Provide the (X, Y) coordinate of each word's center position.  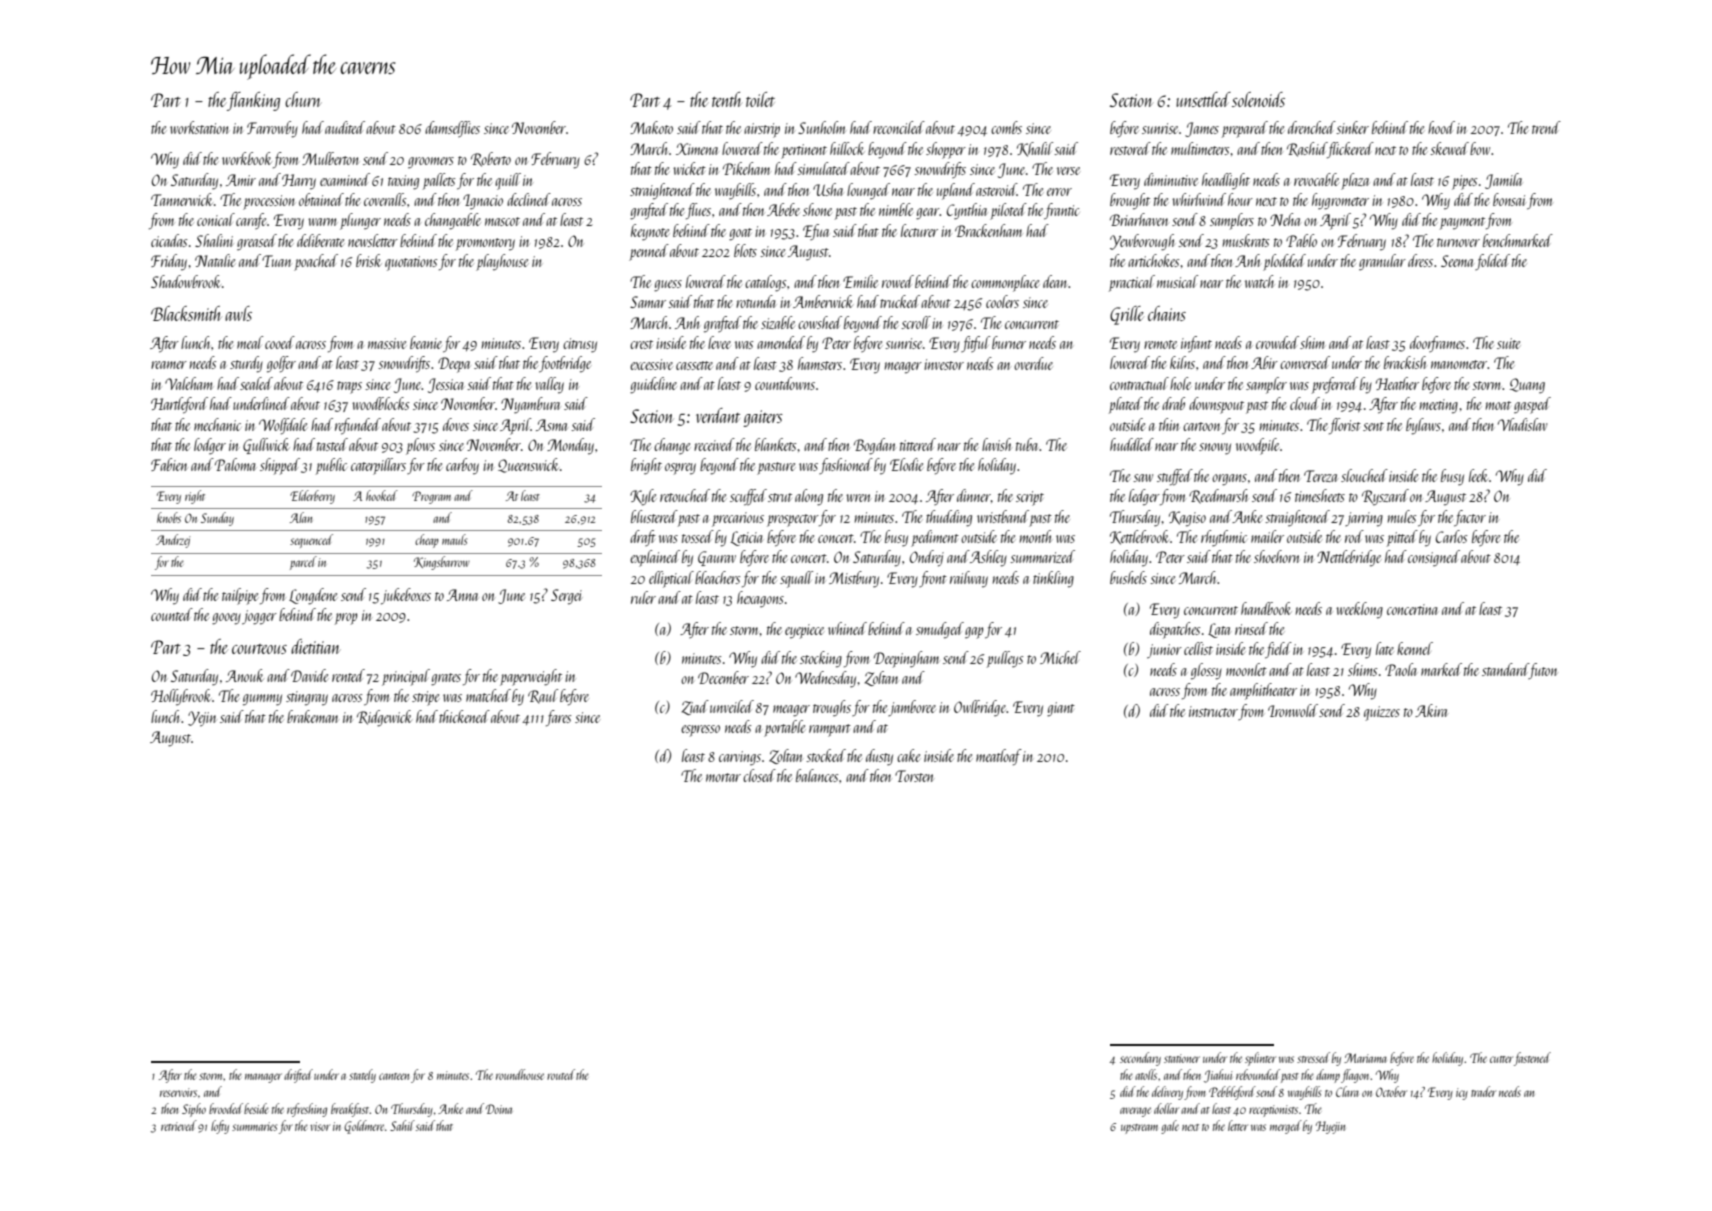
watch (1259, 281)
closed (759, 775)
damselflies (452, 129)
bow (1480, 148)
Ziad (695, 707)
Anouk (245, 675)
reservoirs (178, 1092)
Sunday (217, 519)
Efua (816, 232)
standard (1505, 671)
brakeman (312, 716)
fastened (1532, 1059)
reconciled (899, 127)
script (1030, 498)
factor (1470, 518)
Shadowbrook (186, 281)
